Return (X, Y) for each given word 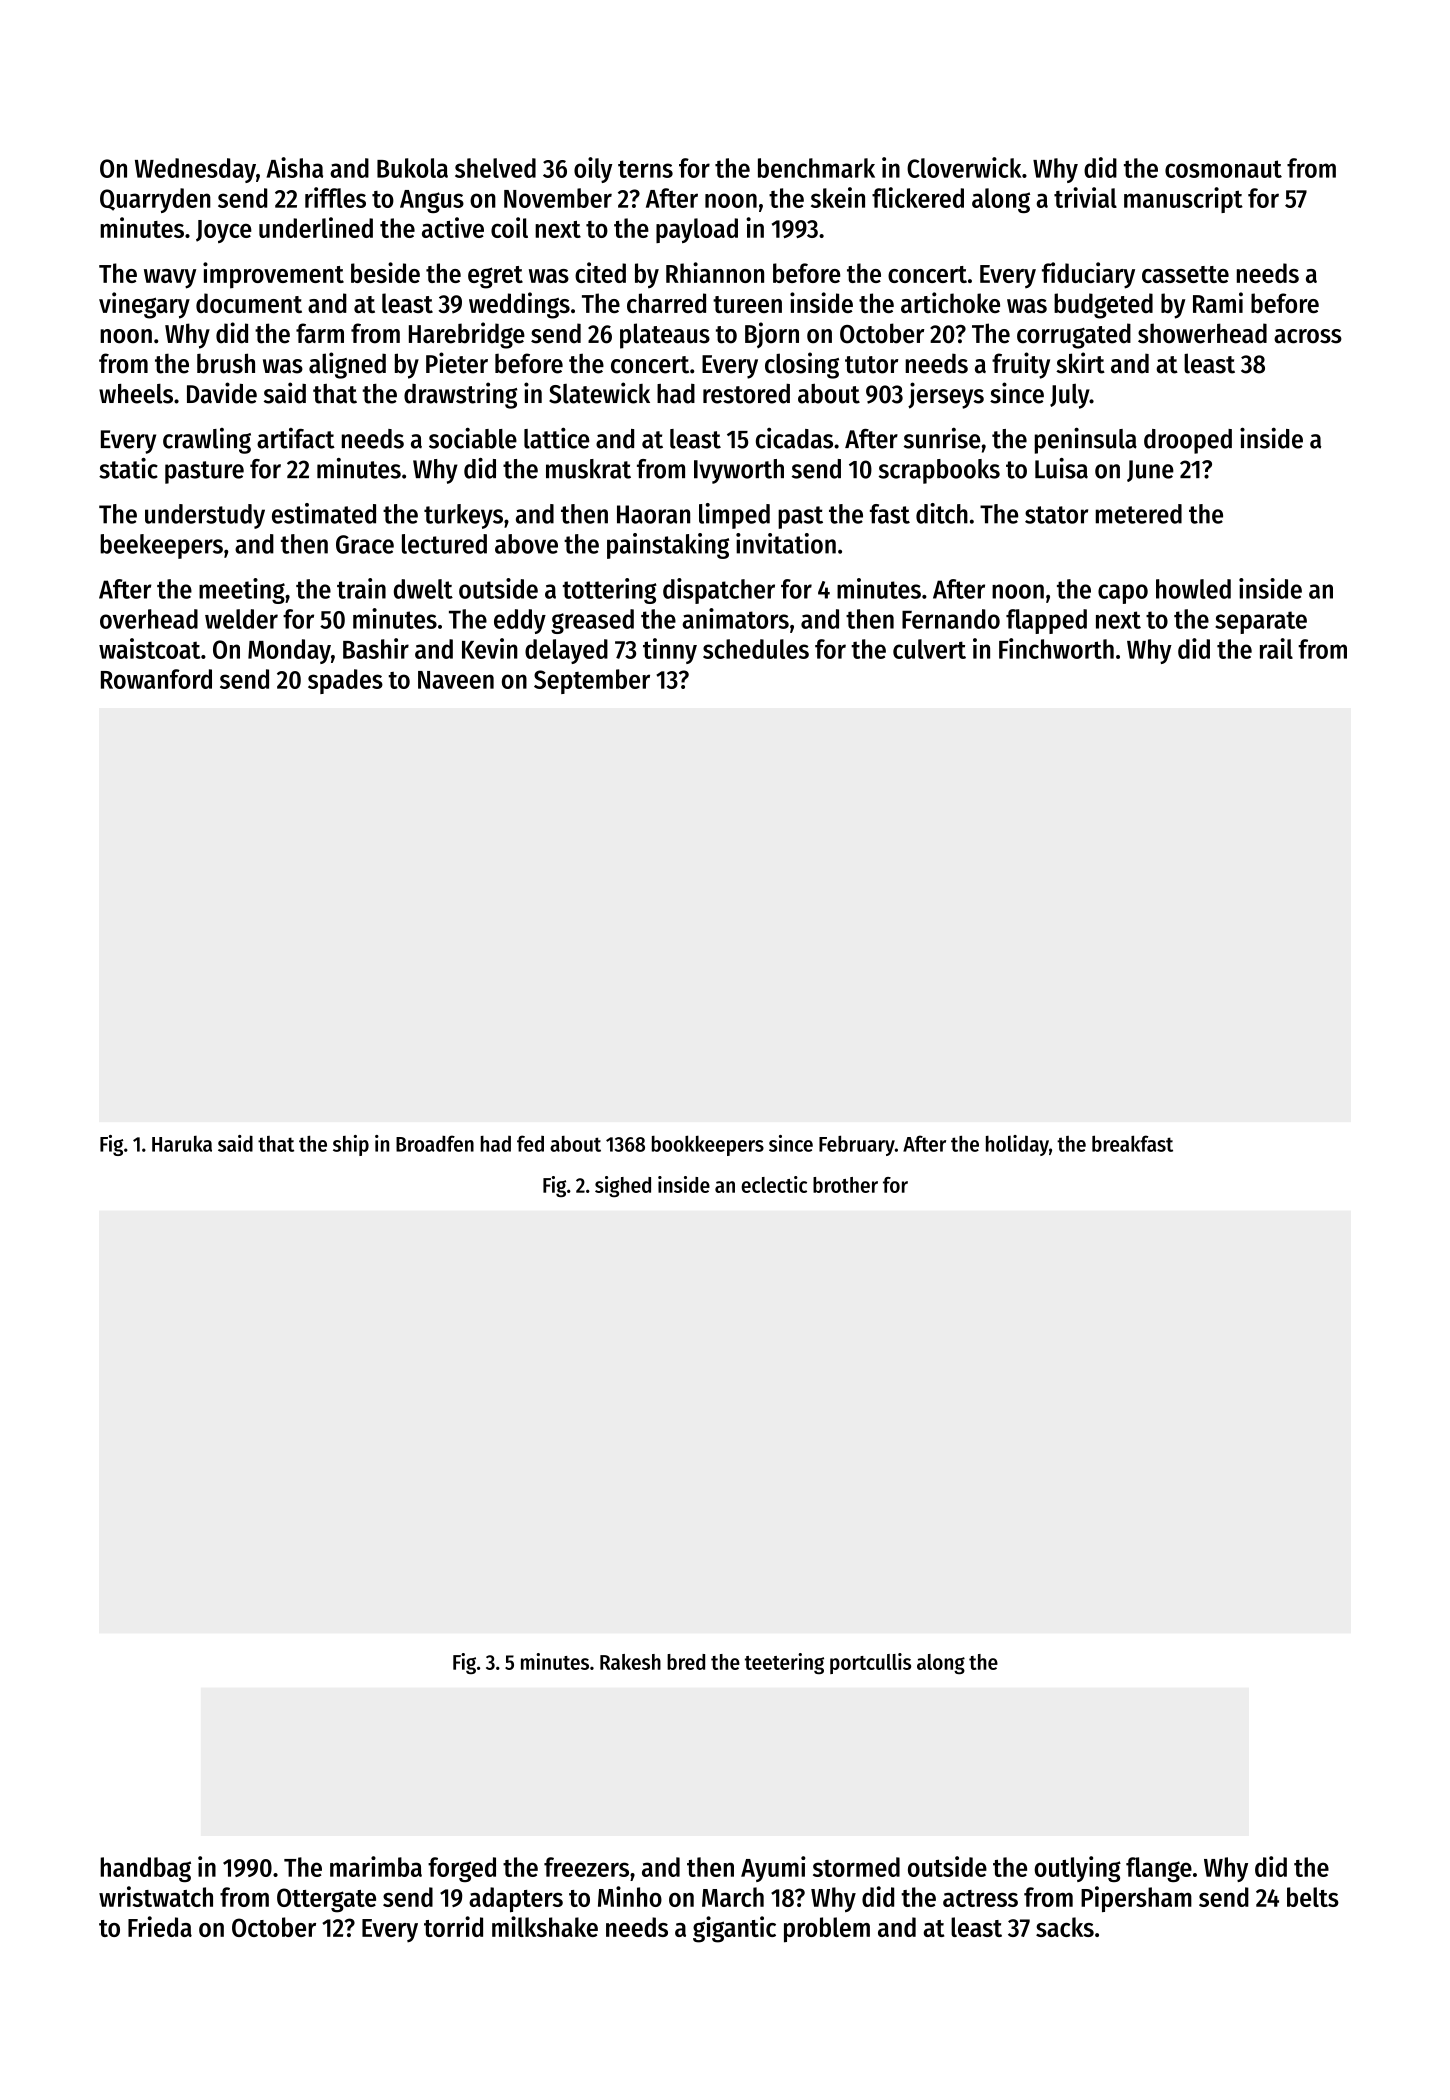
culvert (929, 649)
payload (697, 230)
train (361, 588)
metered (1139, 514)
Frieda (160, 1926)
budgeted (1103, 306)
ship (351, 1145)
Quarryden (155, 200)
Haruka (182, 1144)
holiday (1017, 1145)
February (857, 1145)
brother (845, 1185)
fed (530, 1143)
